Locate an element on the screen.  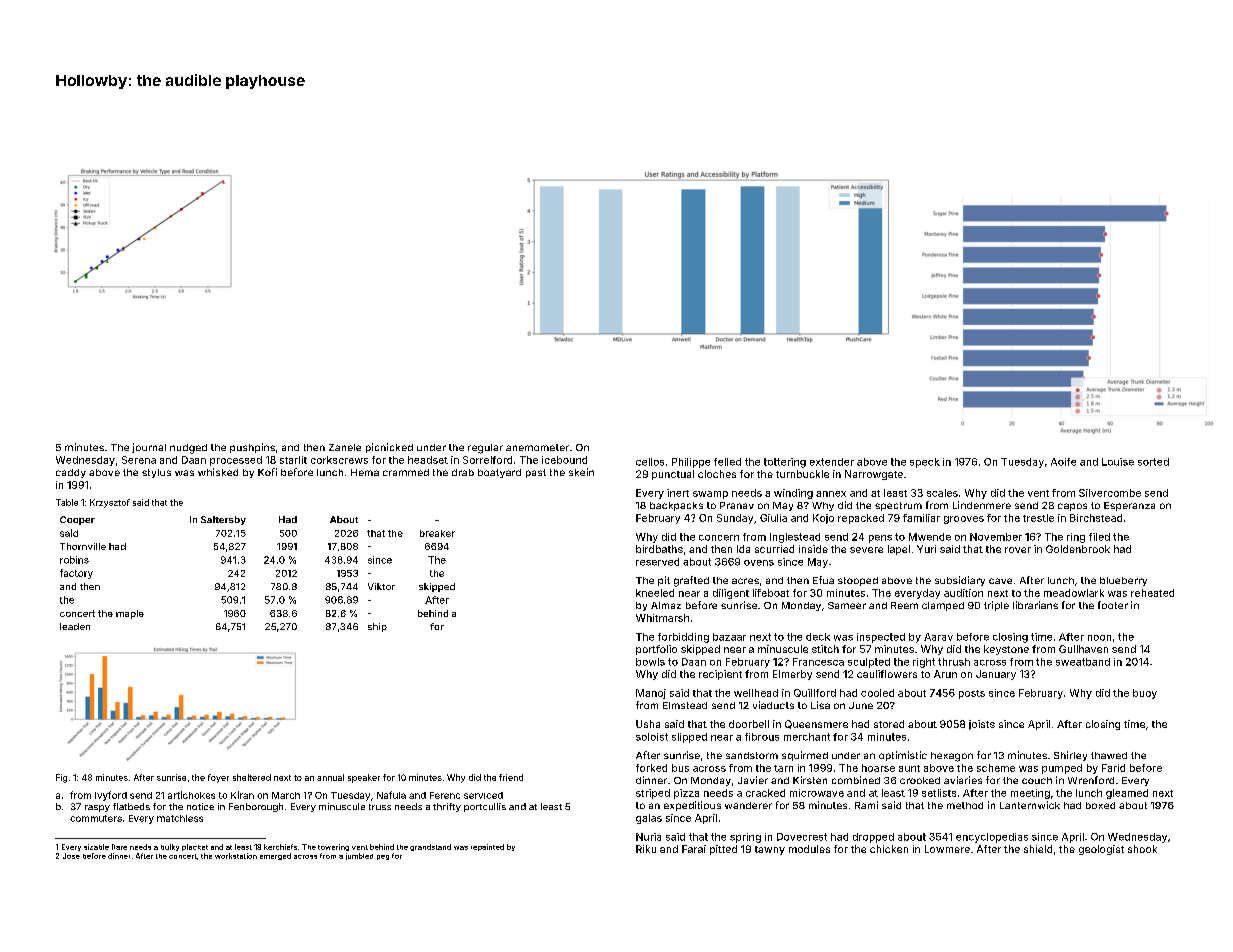
doorbell is located at coordinates (749, 724).
